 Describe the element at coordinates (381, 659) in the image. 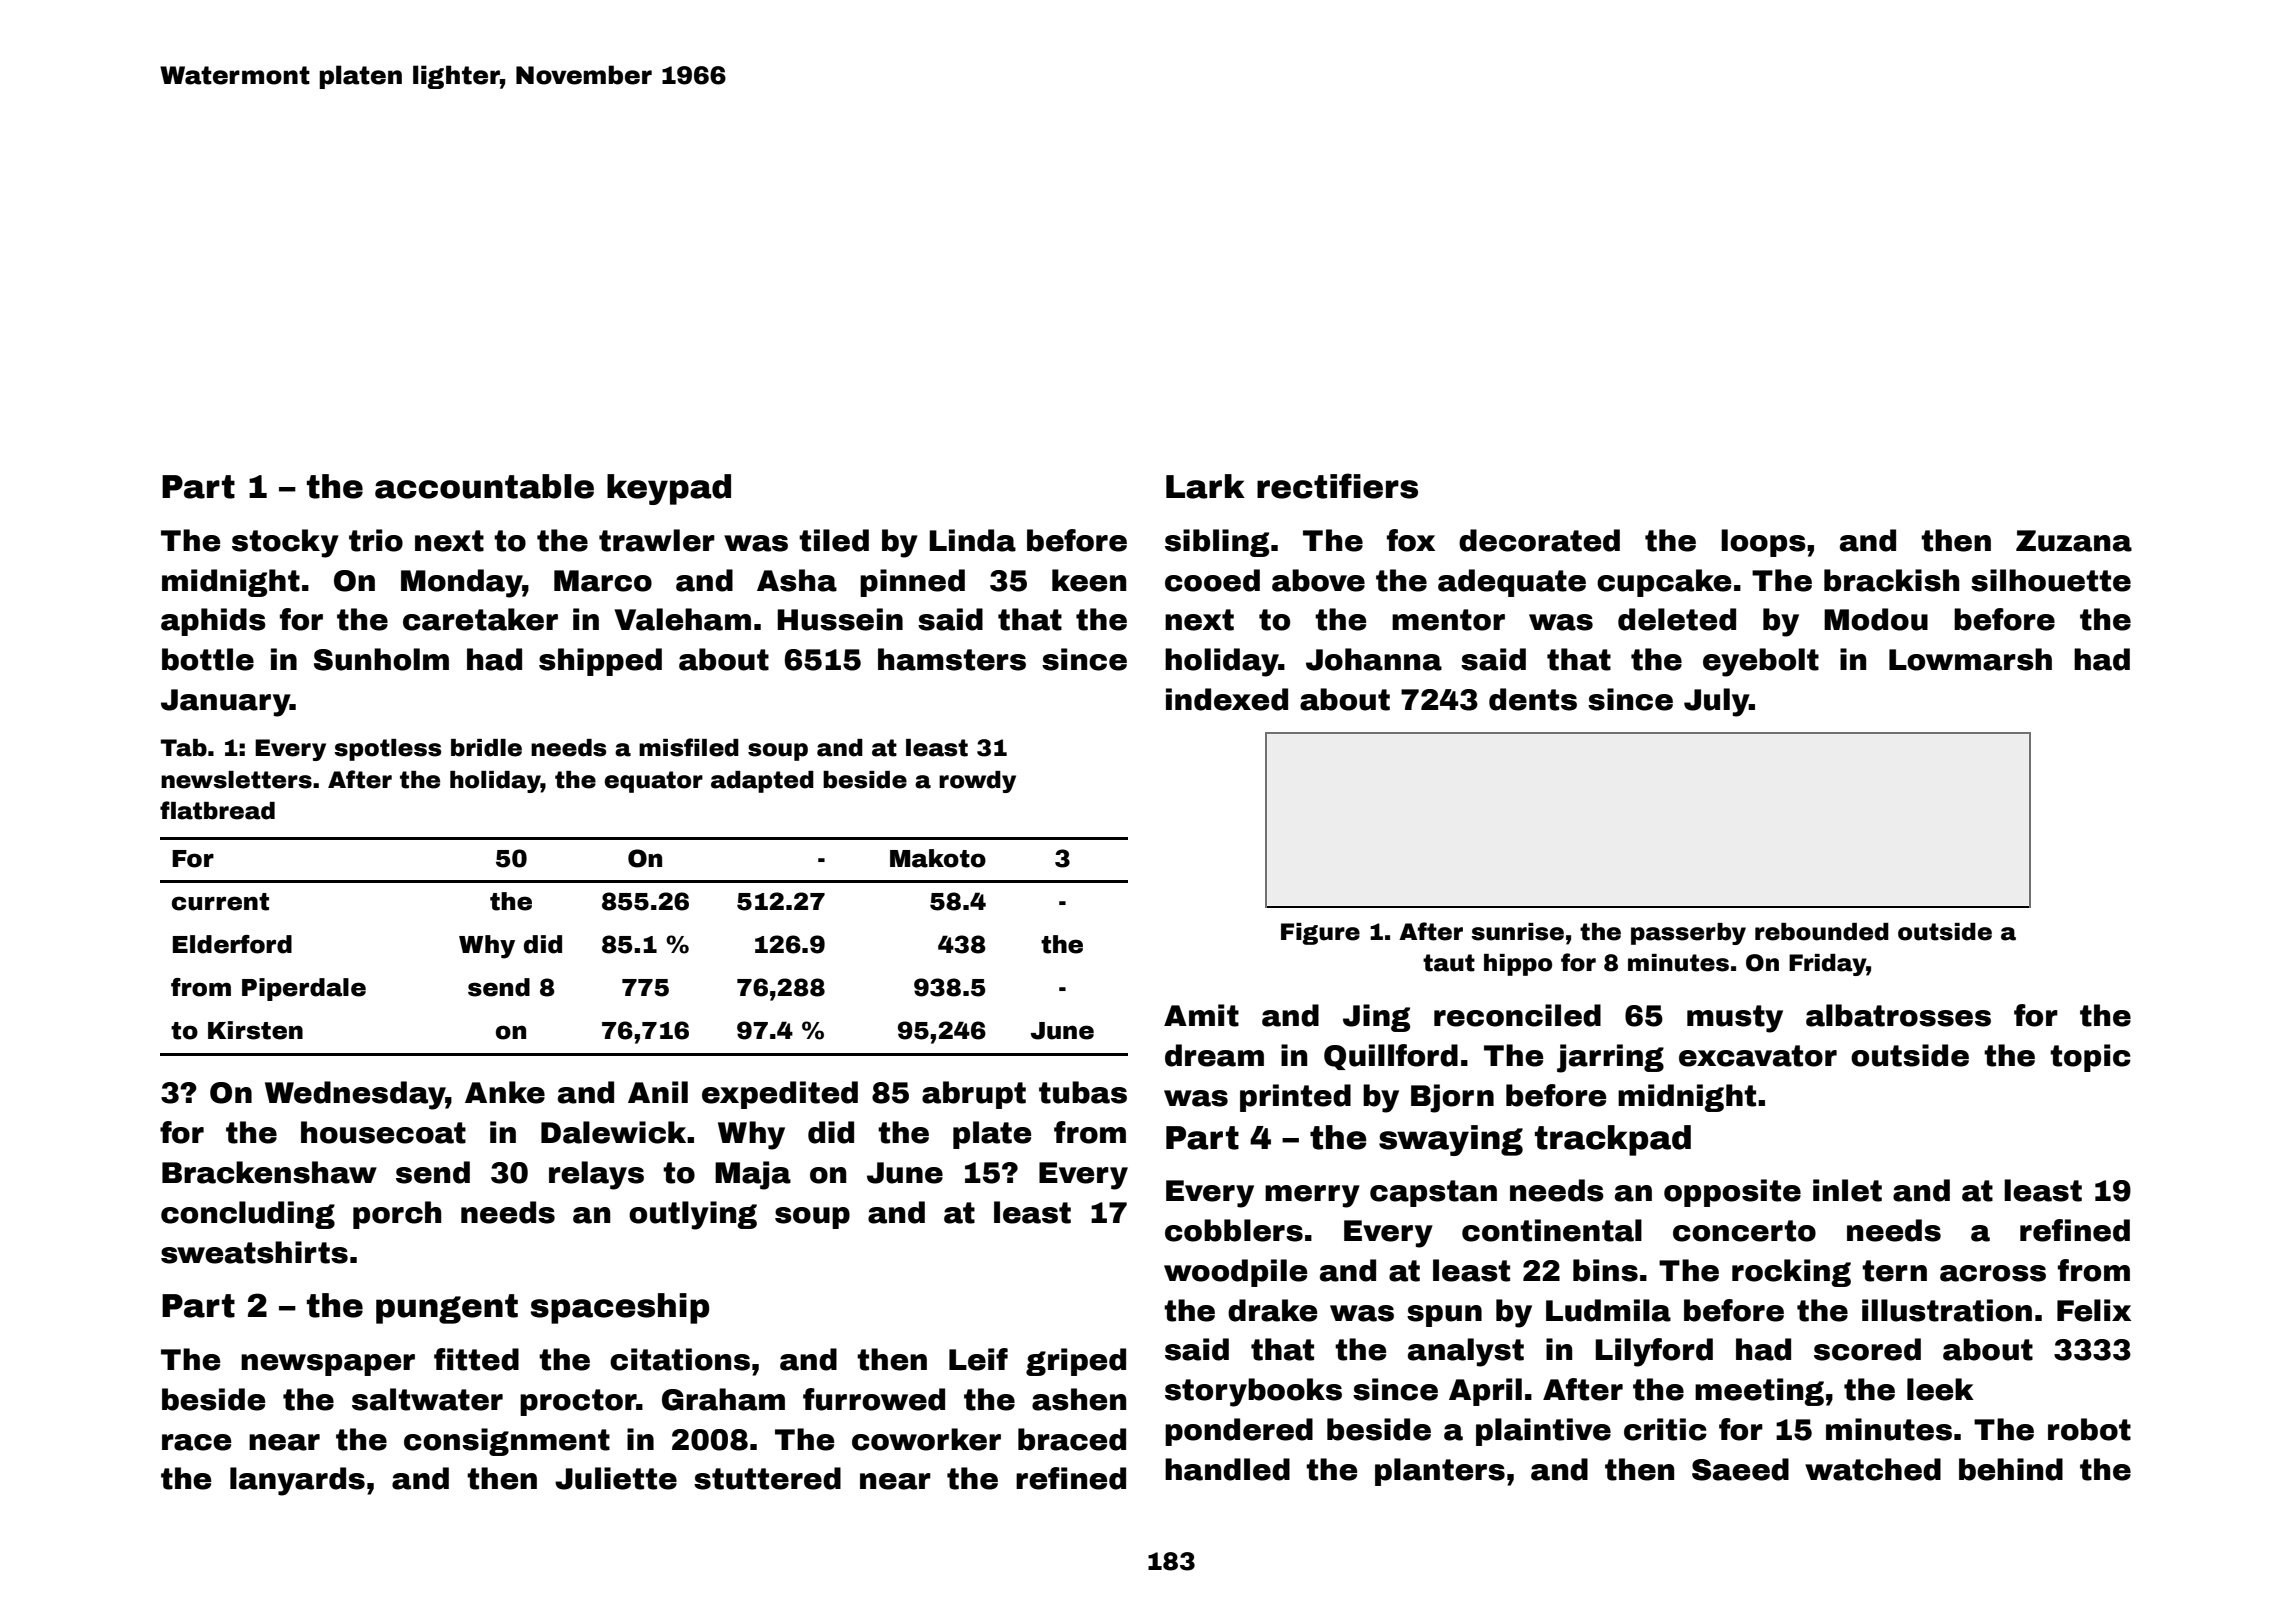

I see `Sunholm` at that location.
